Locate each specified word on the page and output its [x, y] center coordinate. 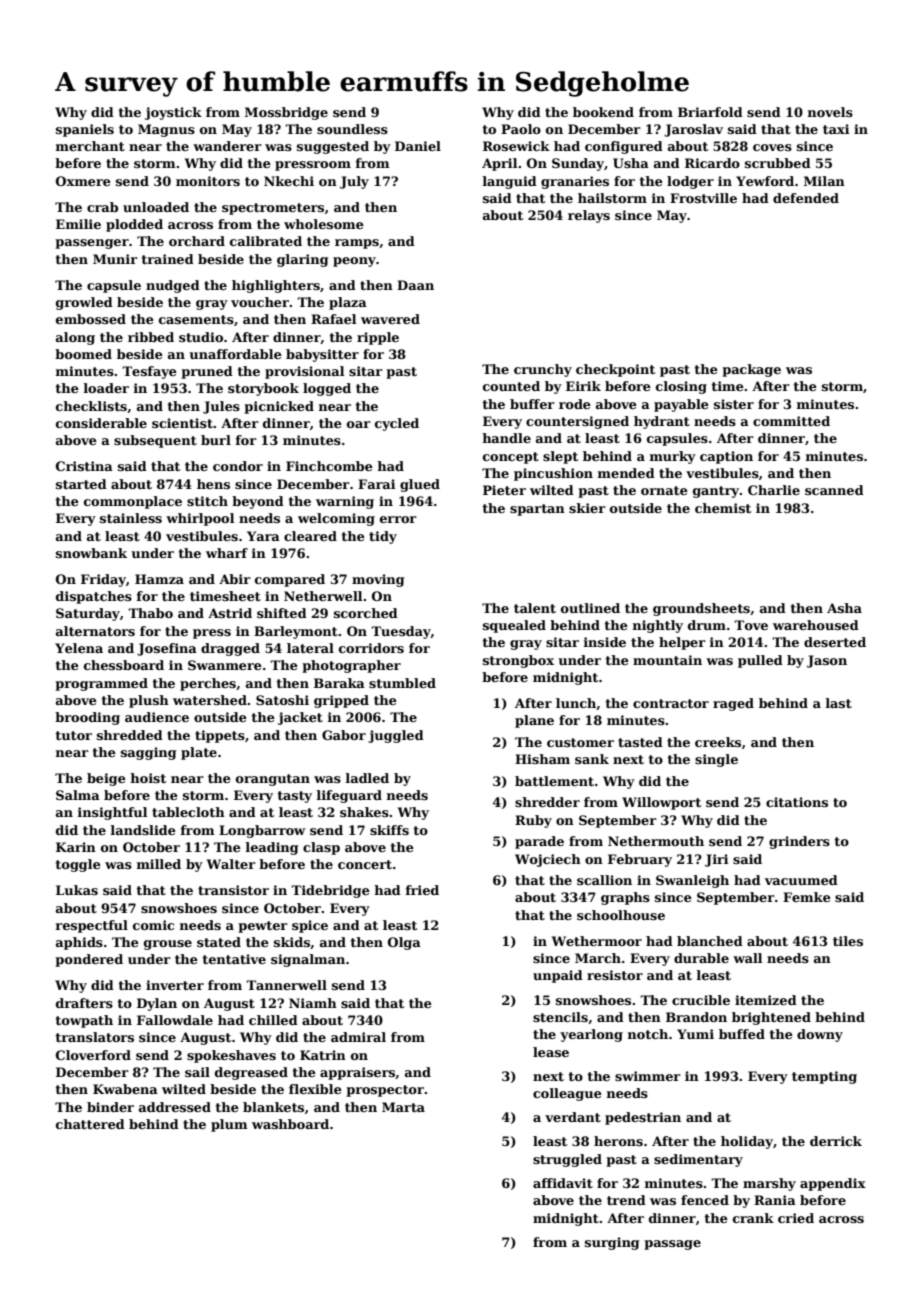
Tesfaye [149, 372]
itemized [766, 1000]
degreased [251, 1073]
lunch [576, 703]
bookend [603, 112]
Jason [827, 661]
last [839, 703]
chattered [90, 1124]
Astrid [230, 613]
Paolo [521, 129]
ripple [378, 338]
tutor [73, 735]
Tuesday [401, 632]
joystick [173, 113]
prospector [385, 1091]
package [751, 370]
